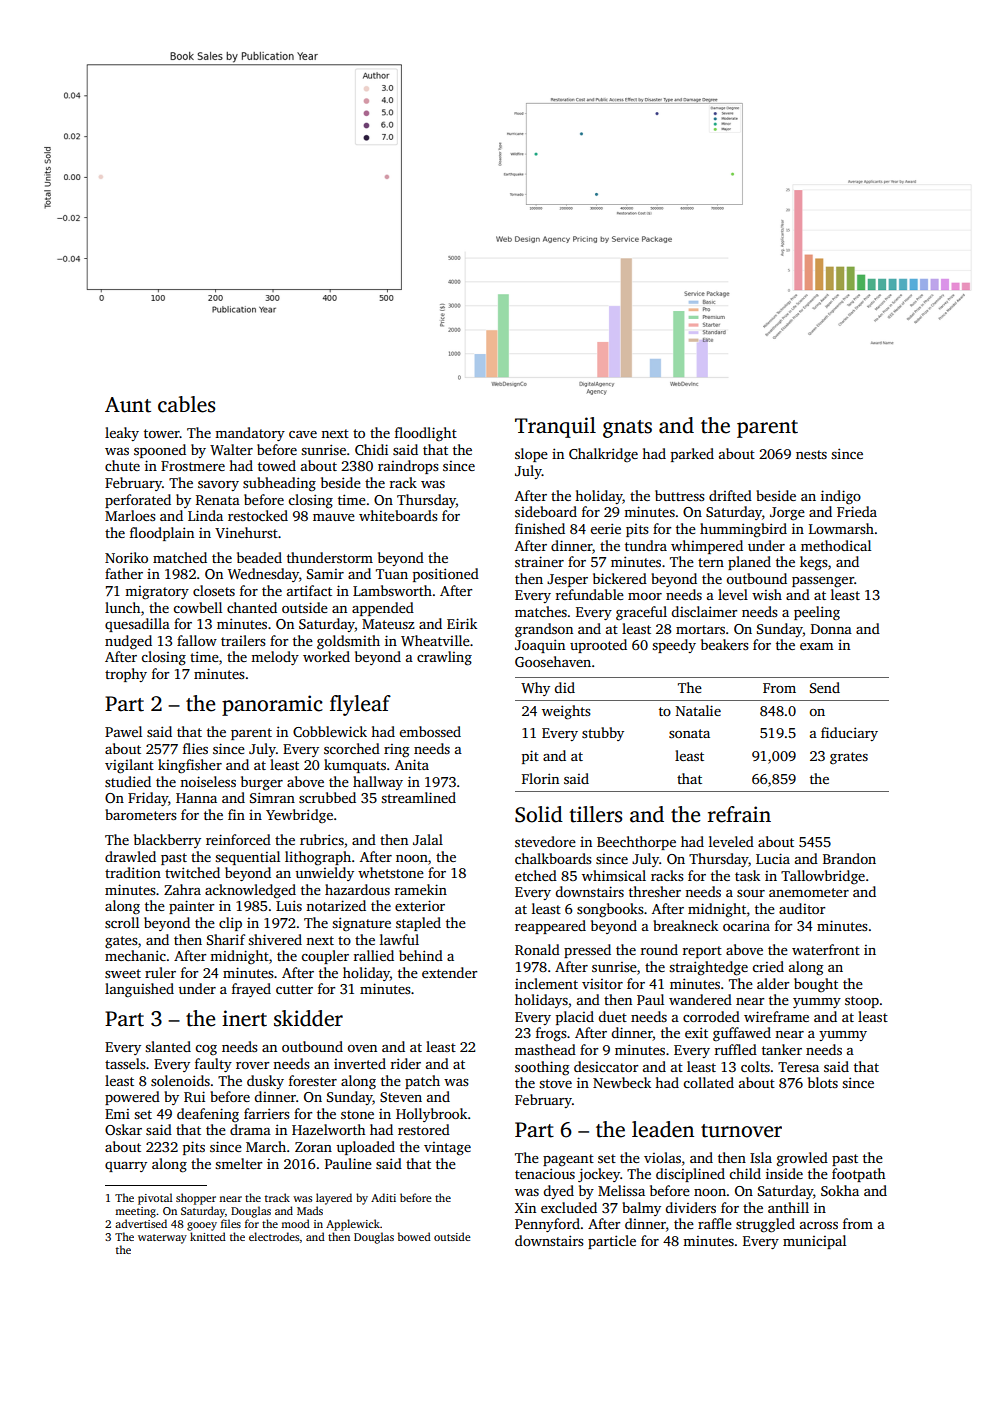 The image size is (994, 1412). Describe the element at coordinates (849, 858) in the screenshot. I see `Brandon` at that location.
